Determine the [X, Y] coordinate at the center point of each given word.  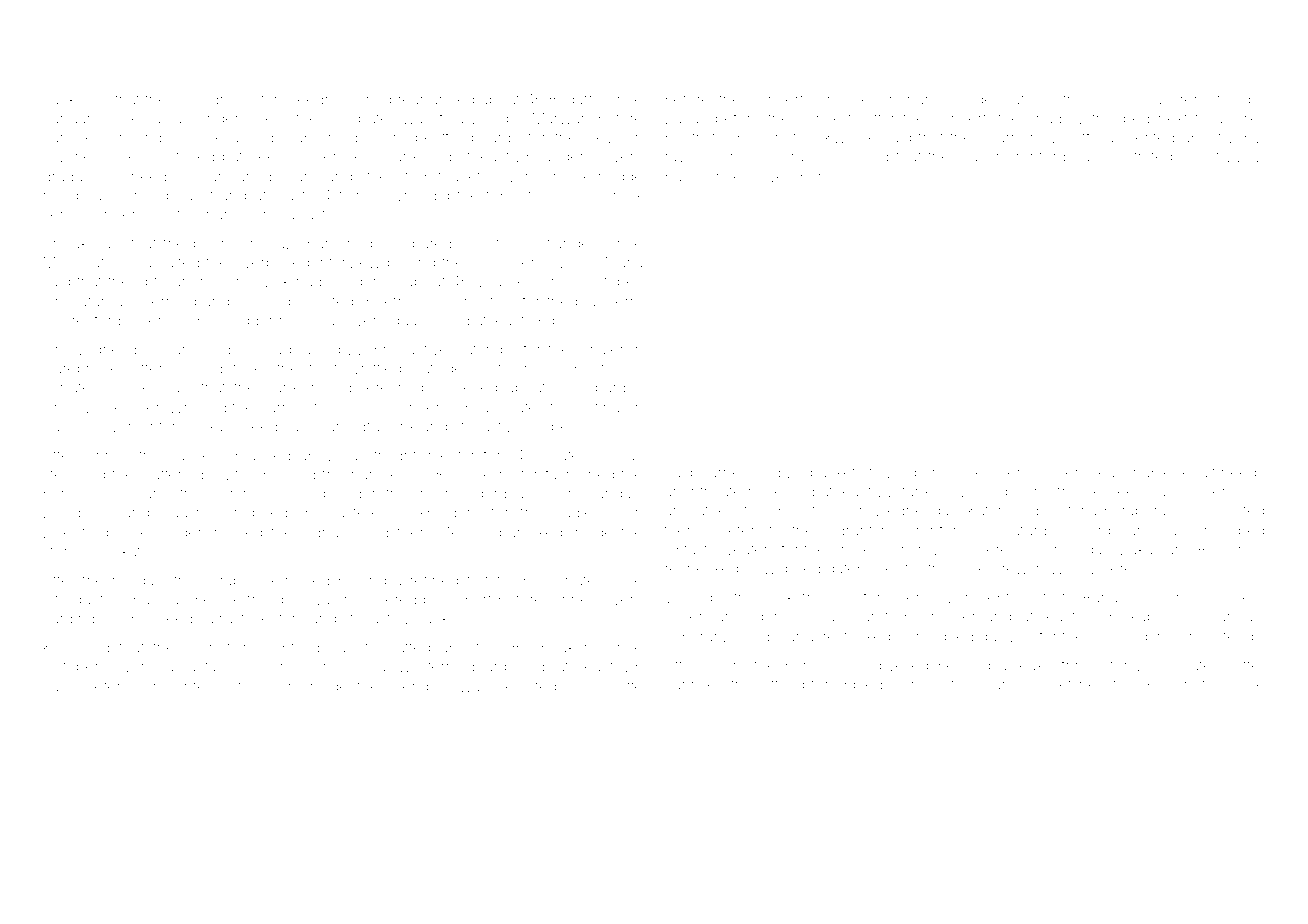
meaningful [344, 428]
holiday [137, 582]
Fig [760, 204]
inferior [205, 686]
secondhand [898, 99]
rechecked [702, 568]
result [1196, 472]
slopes [553, 428]
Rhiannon [1231, 549]
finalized [468, 118]
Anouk [65, 243]
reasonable [1132, 472]
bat [233, 156]
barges [619, 389]
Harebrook [80, 368]
